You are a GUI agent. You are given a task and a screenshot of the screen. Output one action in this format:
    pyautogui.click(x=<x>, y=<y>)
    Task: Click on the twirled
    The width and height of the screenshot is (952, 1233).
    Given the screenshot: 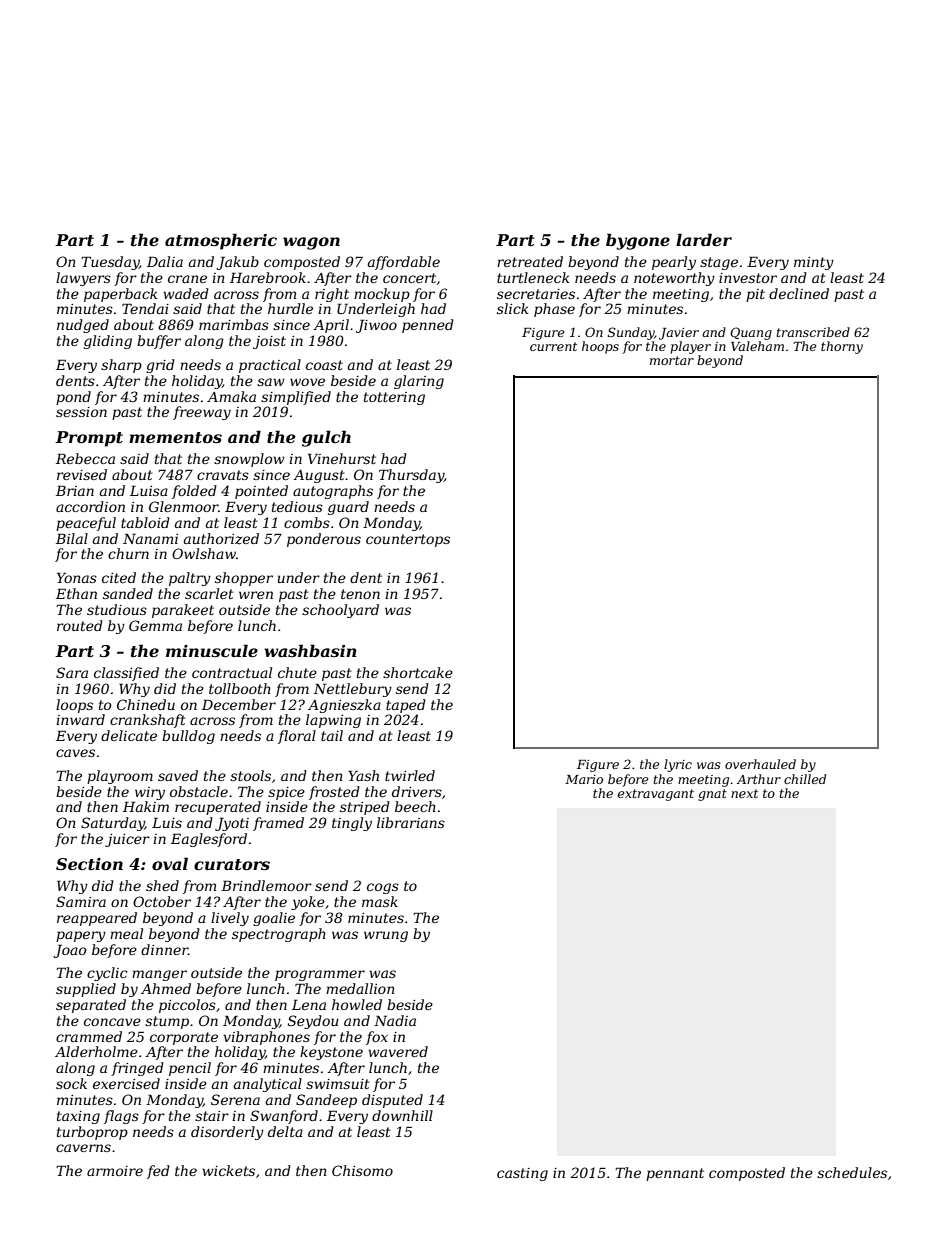 What is the action you would take?
    pyautogui.click(x=410, y=775)
